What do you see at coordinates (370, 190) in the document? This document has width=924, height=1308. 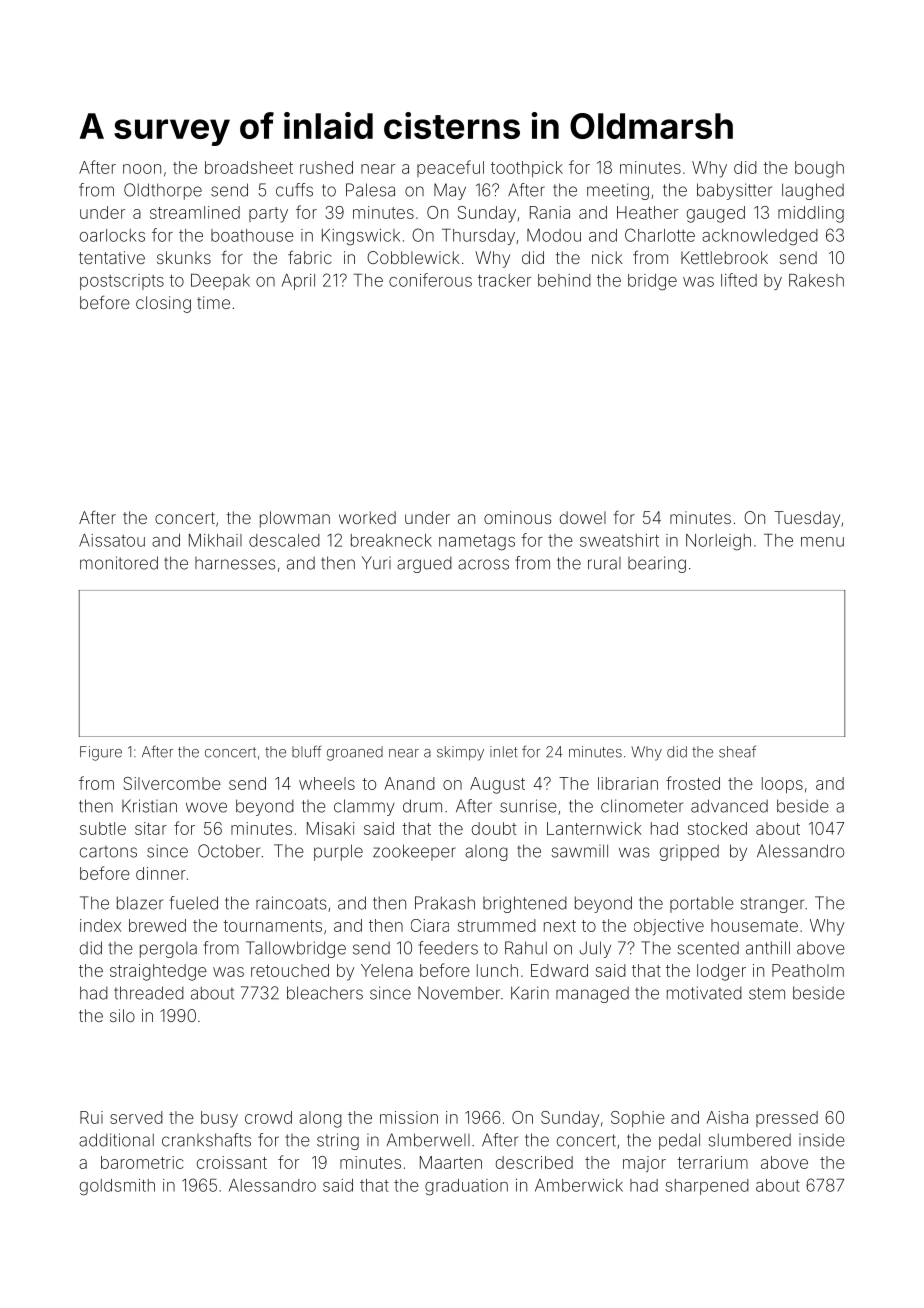 I see `Palesa` at bounding box center [370, 190].
